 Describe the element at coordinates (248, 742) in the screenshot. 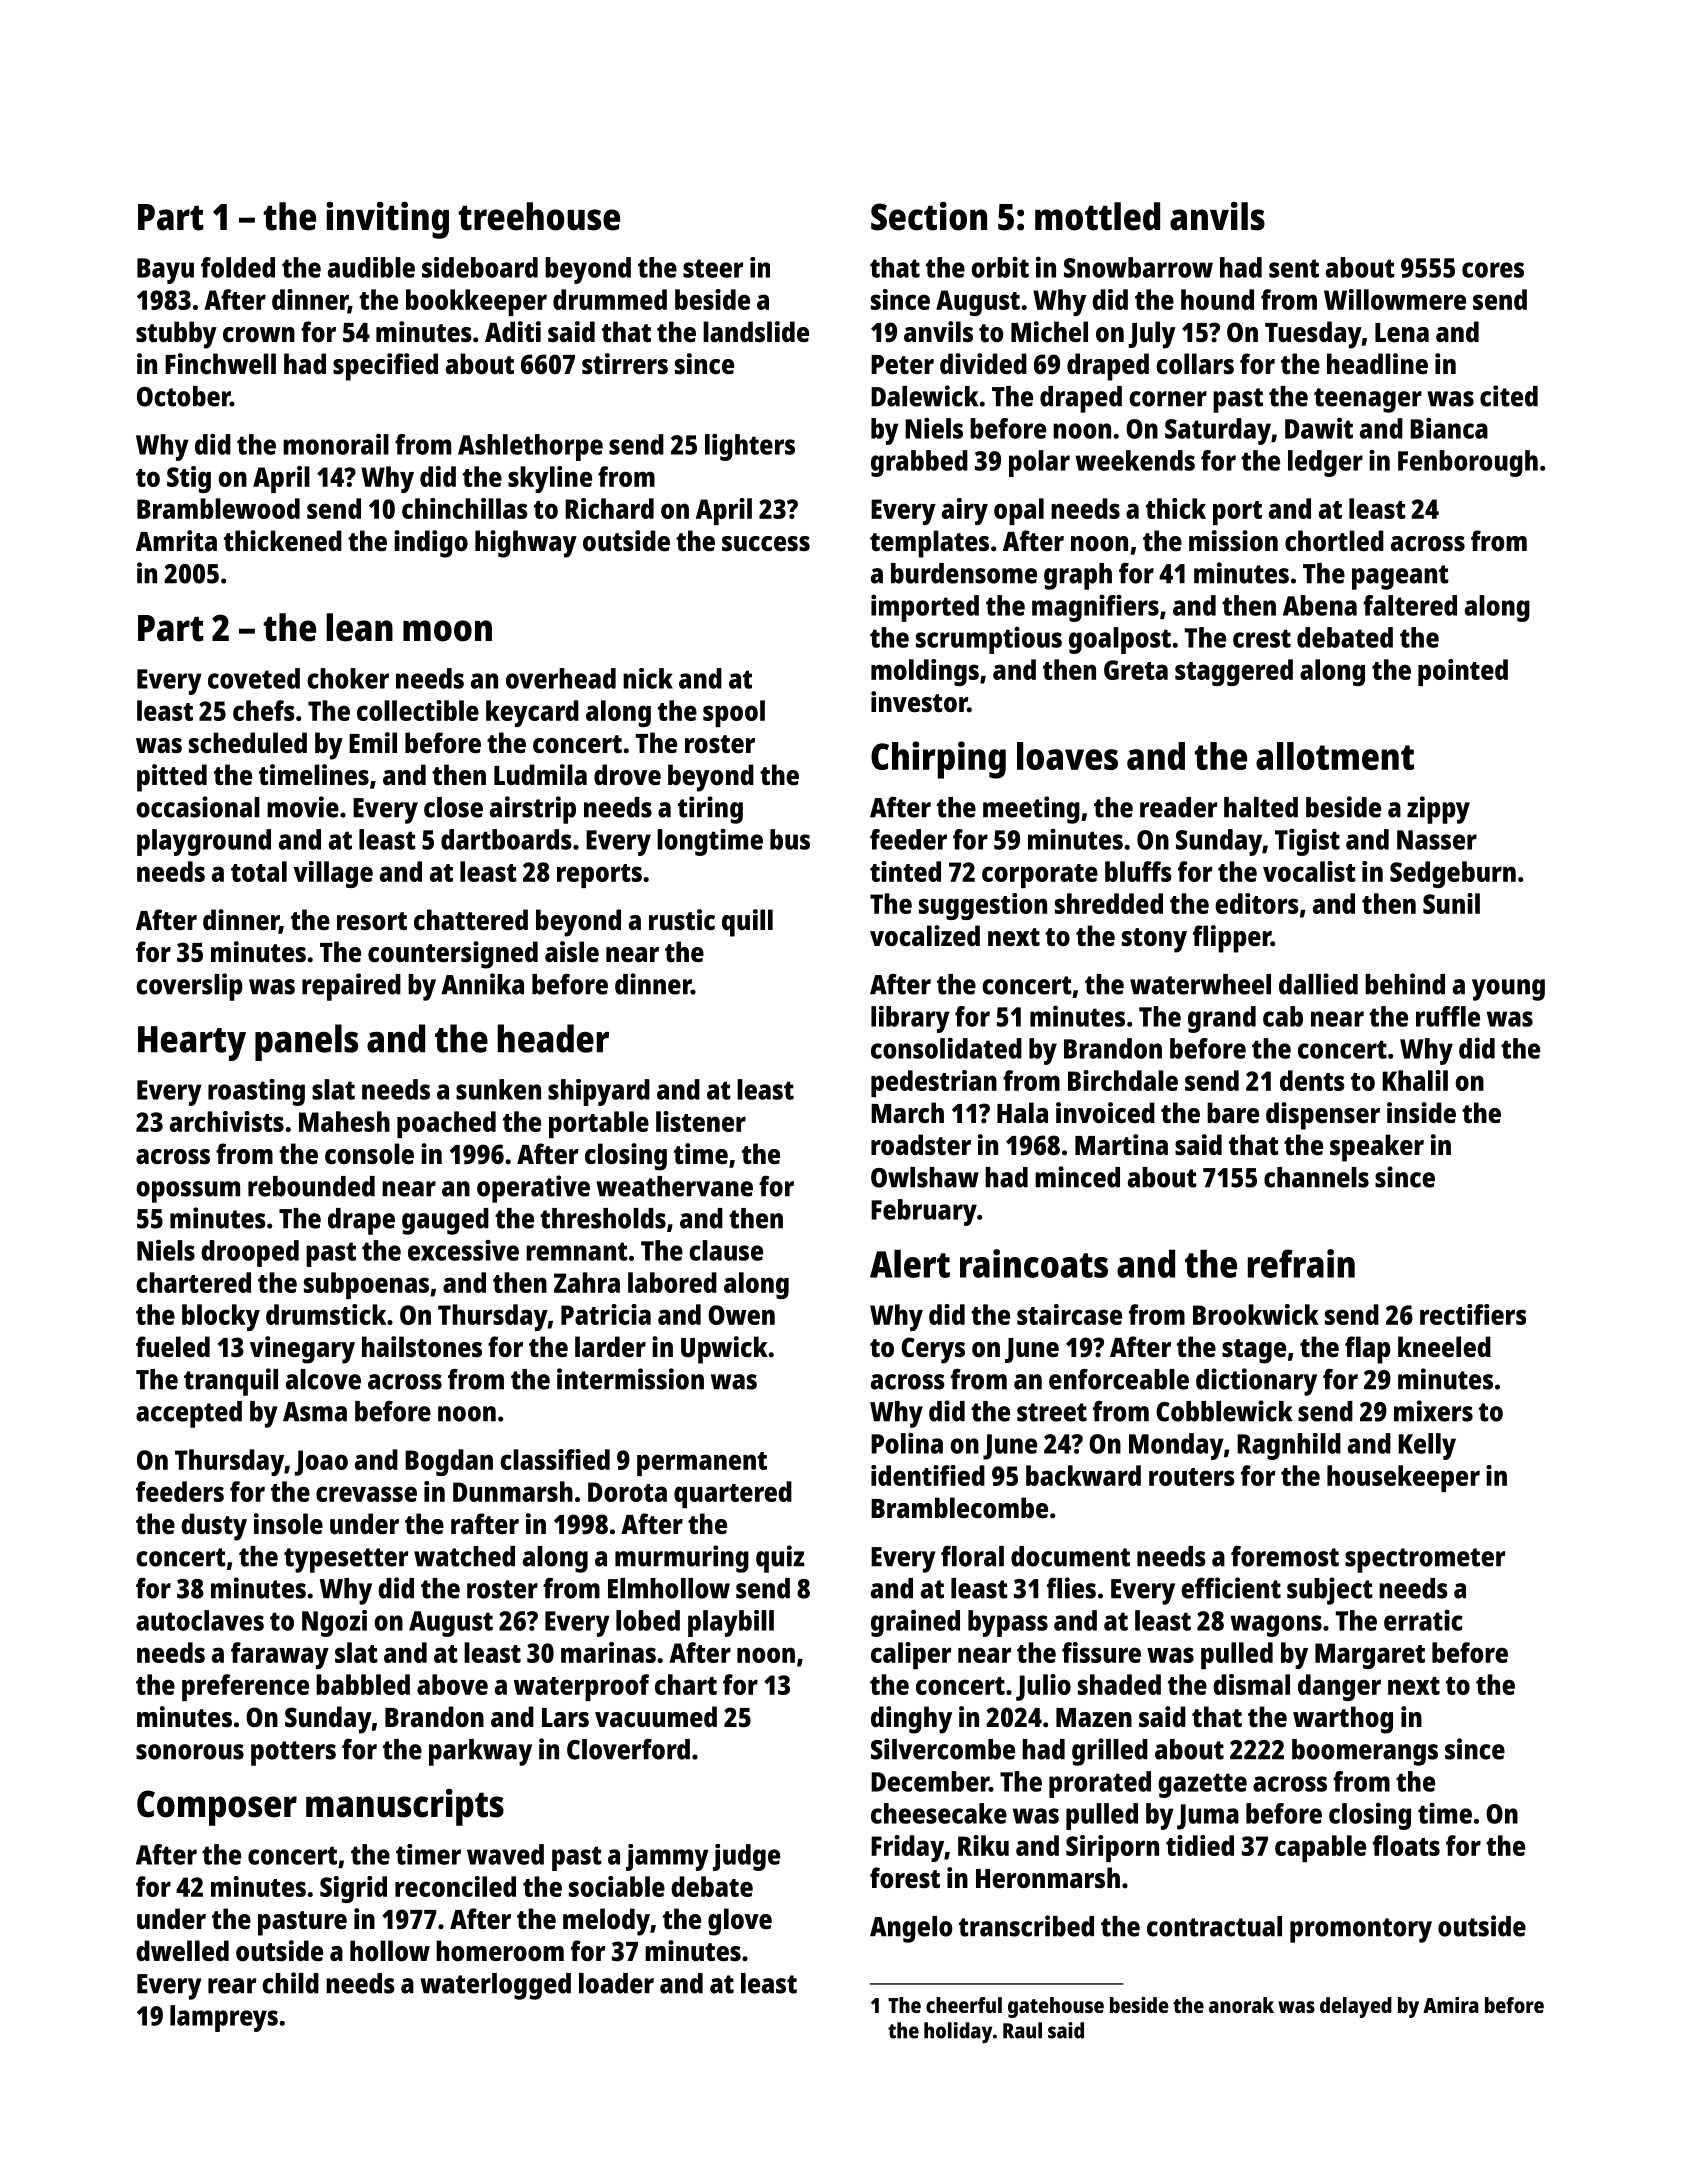

I see `scheduled` at that location.
